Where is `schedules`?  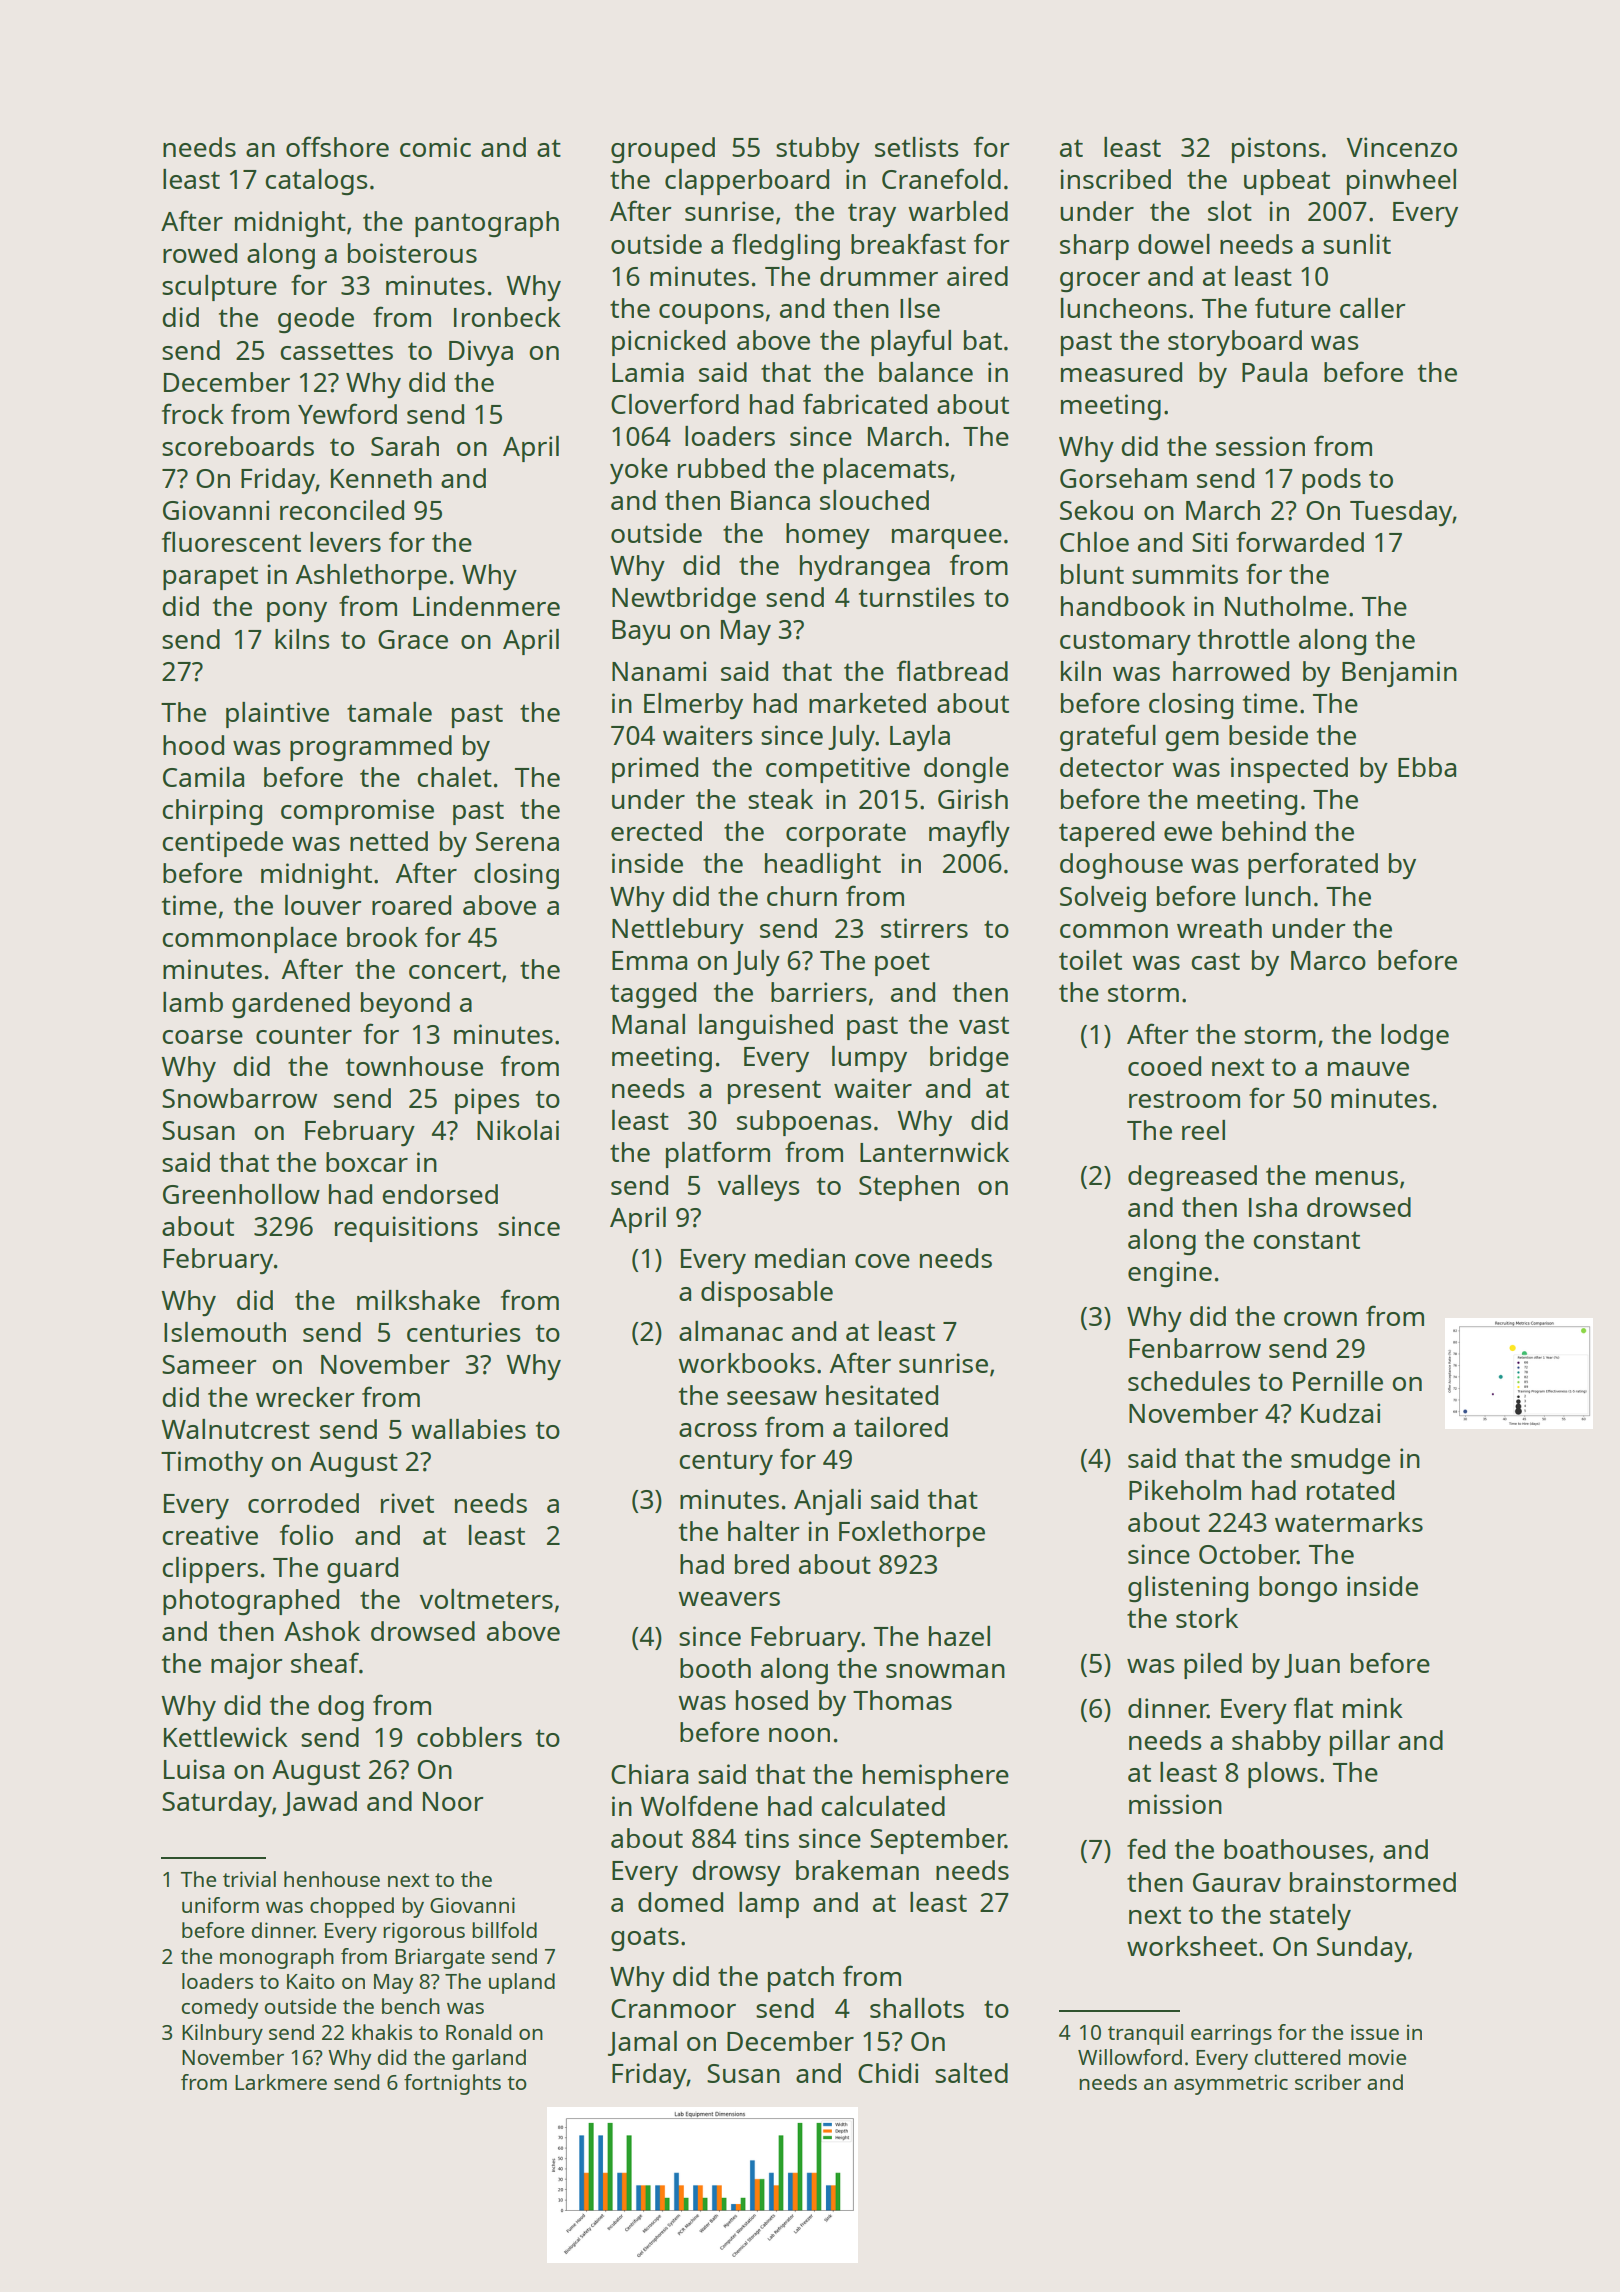 schedules is located at coordinates (1189, 1381).
